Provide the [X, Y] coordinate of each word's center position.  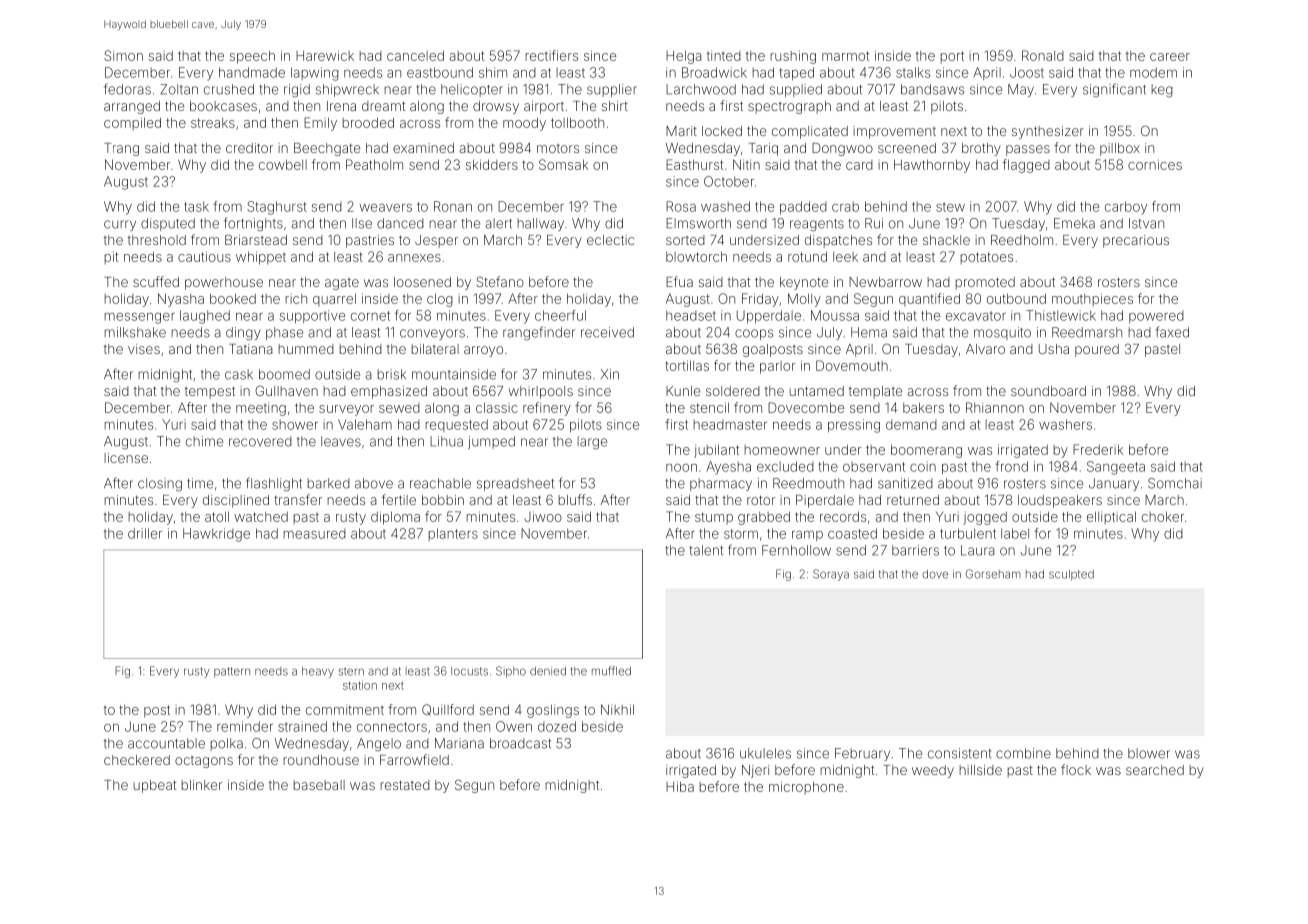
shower [295, 425]
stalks [913, 72]
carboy [1126, 208]
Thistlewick [1061, 315]
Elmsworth [698, 223]
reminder [245, 726]
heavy [318, 672]
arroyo [483, 351]
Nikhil [617, 709]
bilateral [435, 349]
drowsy [496, 107]
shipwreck [347, 90]
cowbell [283, 165]
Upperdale [769, 316]
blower [1149, 753]
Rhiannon [995, 407]
